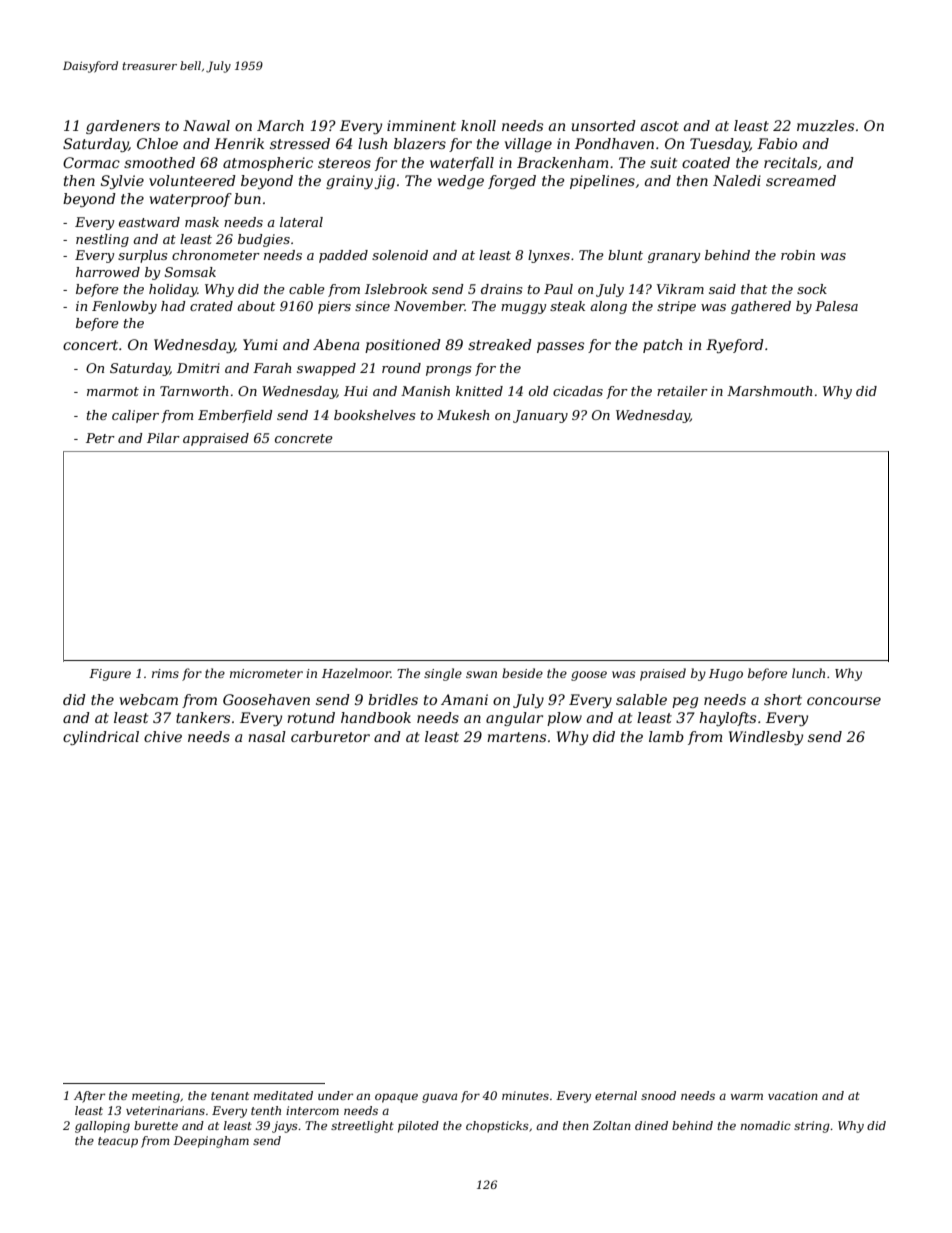 The height and width of the document is (1233, 952). I want to click on Marshmouth, so click(769, 391).
